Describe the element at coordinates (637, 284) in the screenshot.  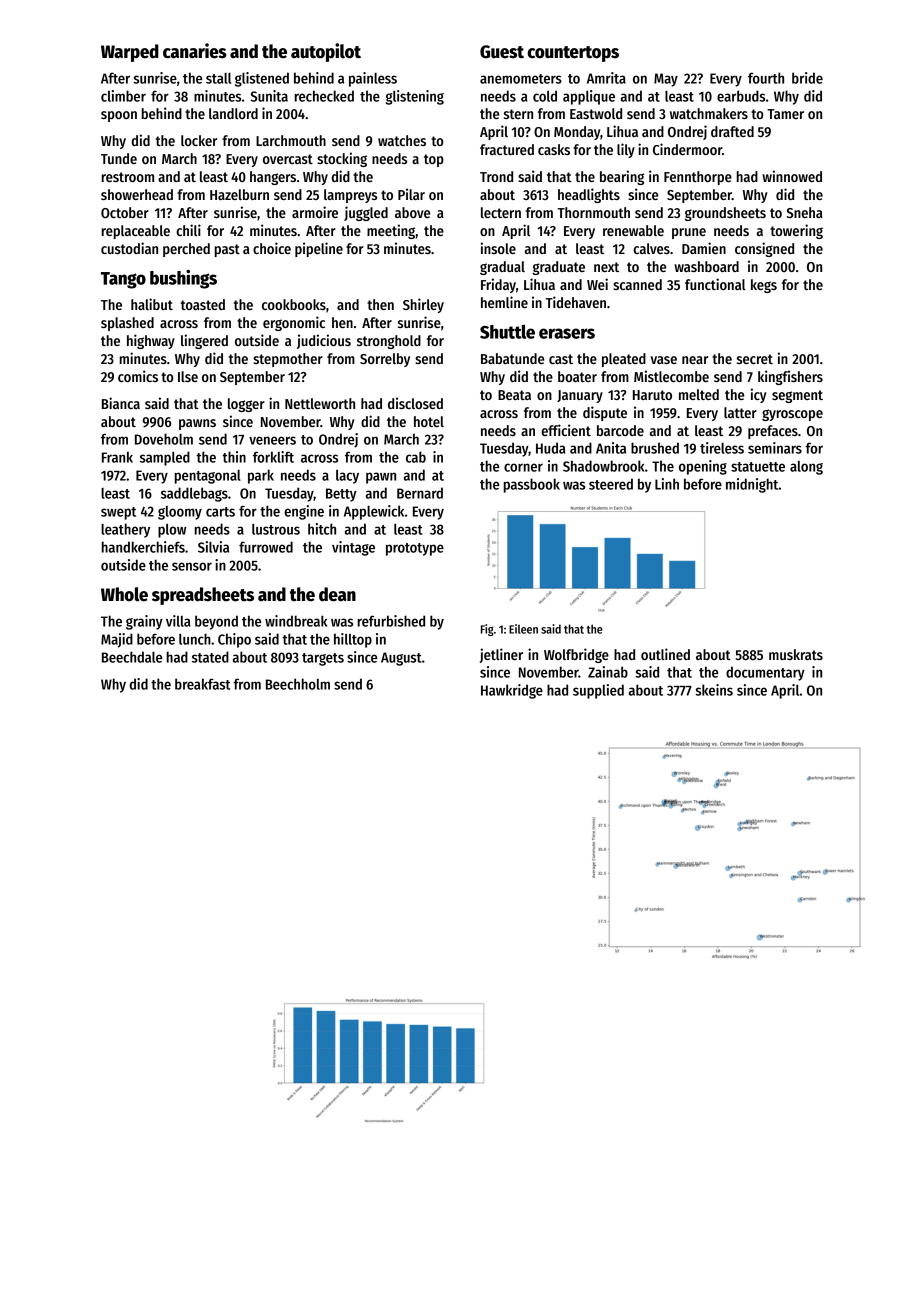
I see `scanned` at that location.
